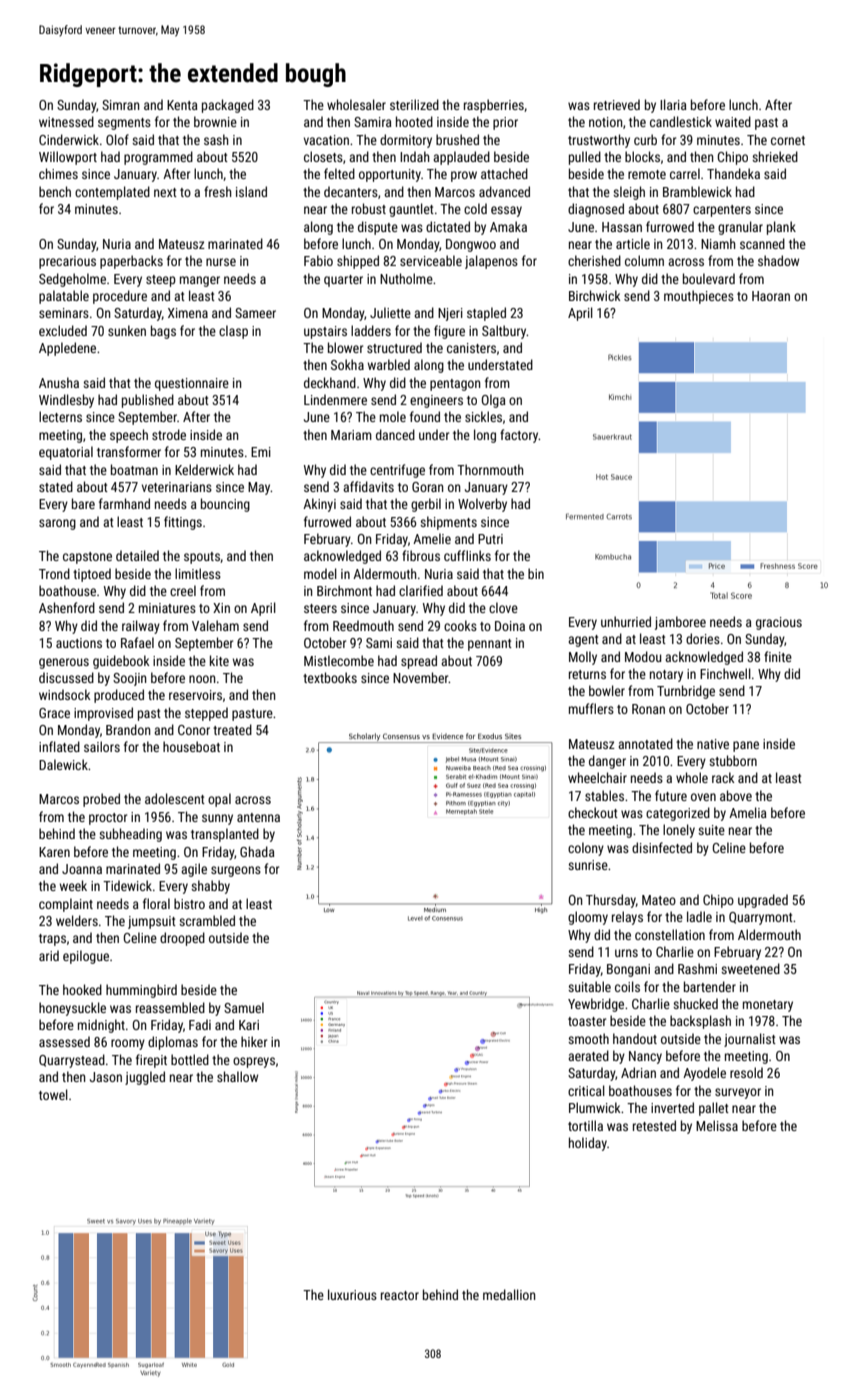 The image size is (849, 1400). I want to click on towel, so click(53, 1094).
